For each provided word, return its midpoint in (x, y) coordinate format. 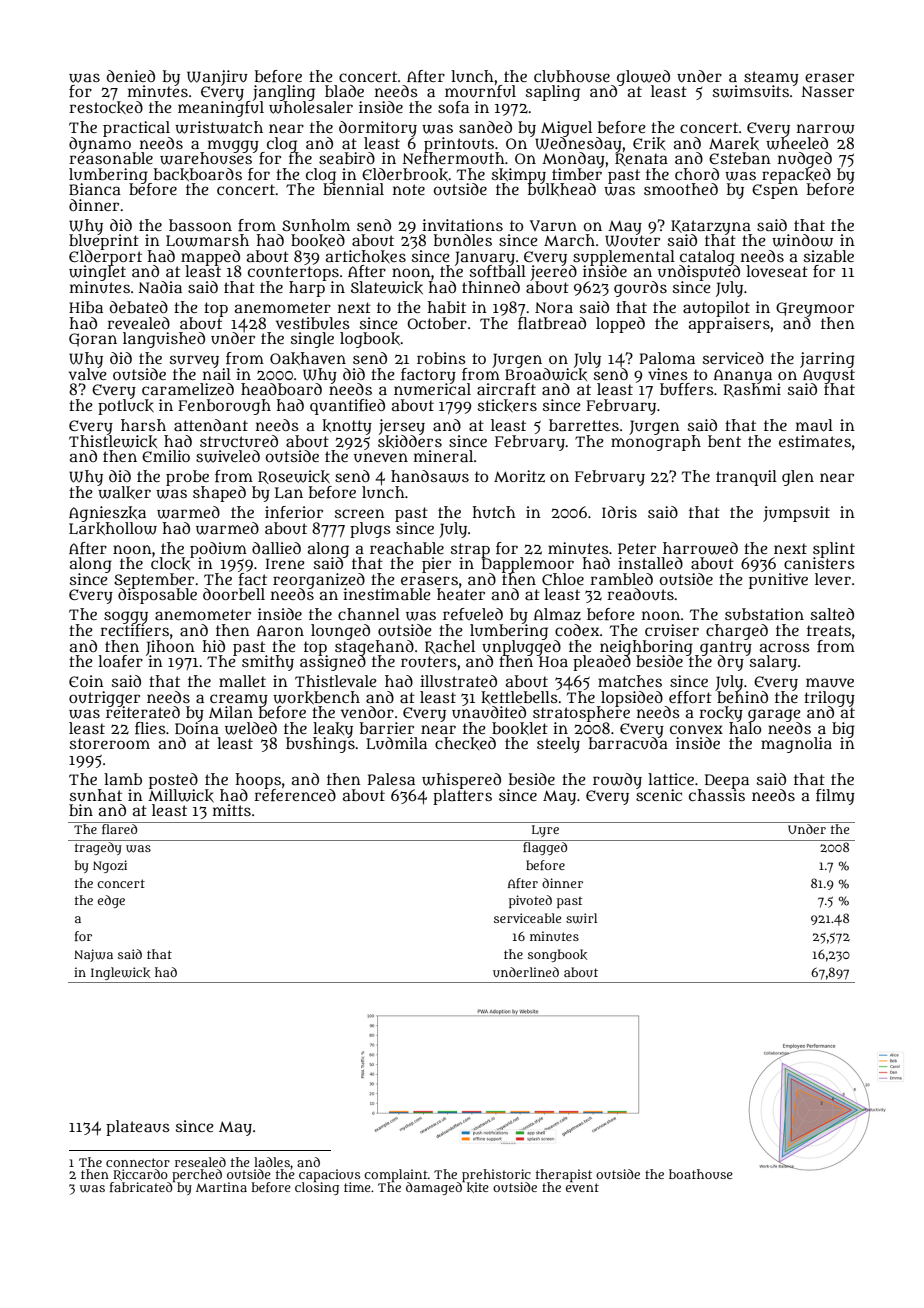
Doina (197, 728)
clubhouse (572, 76)
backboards (198, 174)
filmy (835, 797)
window (802, 240)
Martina (221, 1187)
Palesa (391, 779)
